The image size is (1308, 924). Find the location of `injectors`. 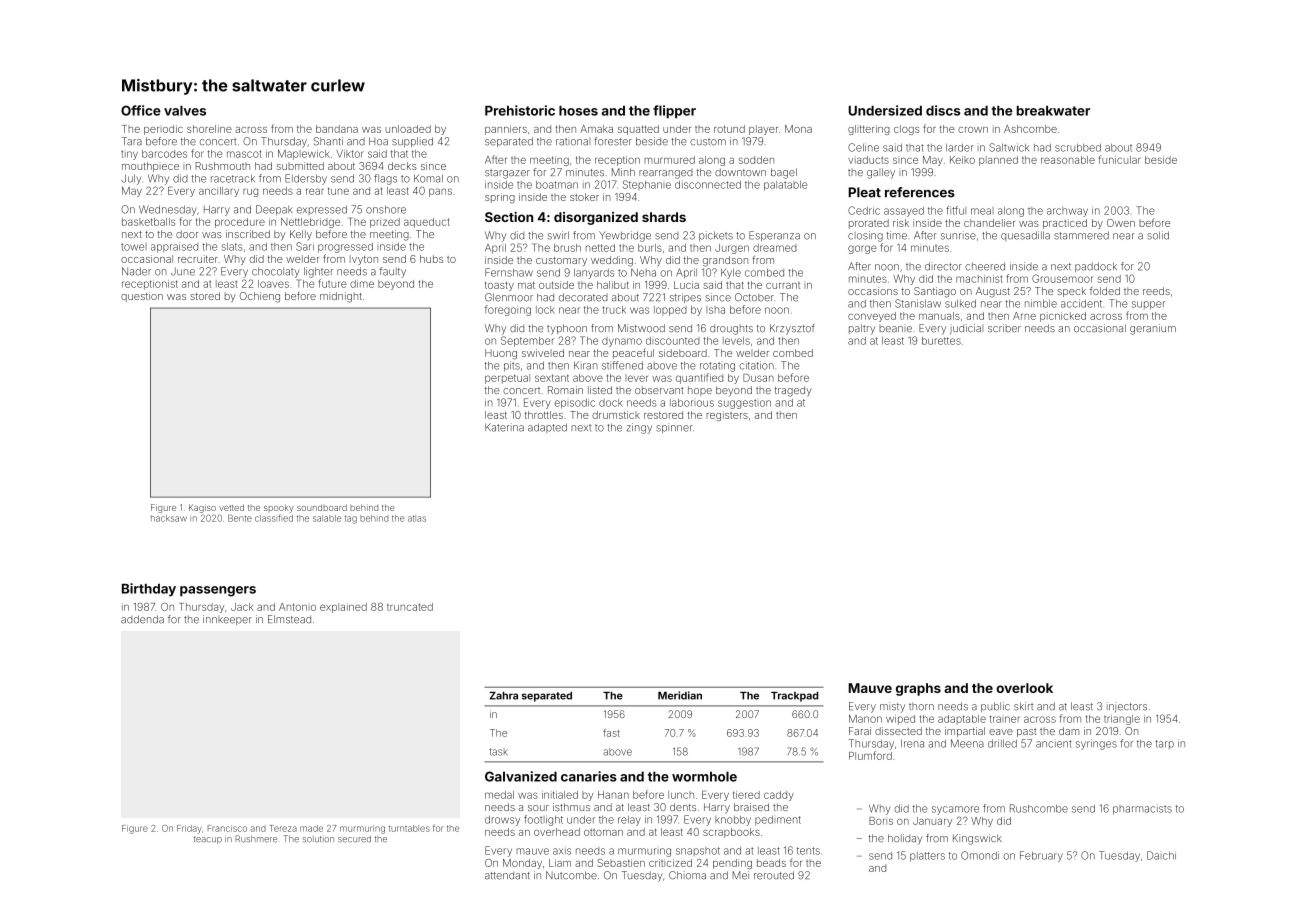

injectors is located at coordinates (1127, 707).
